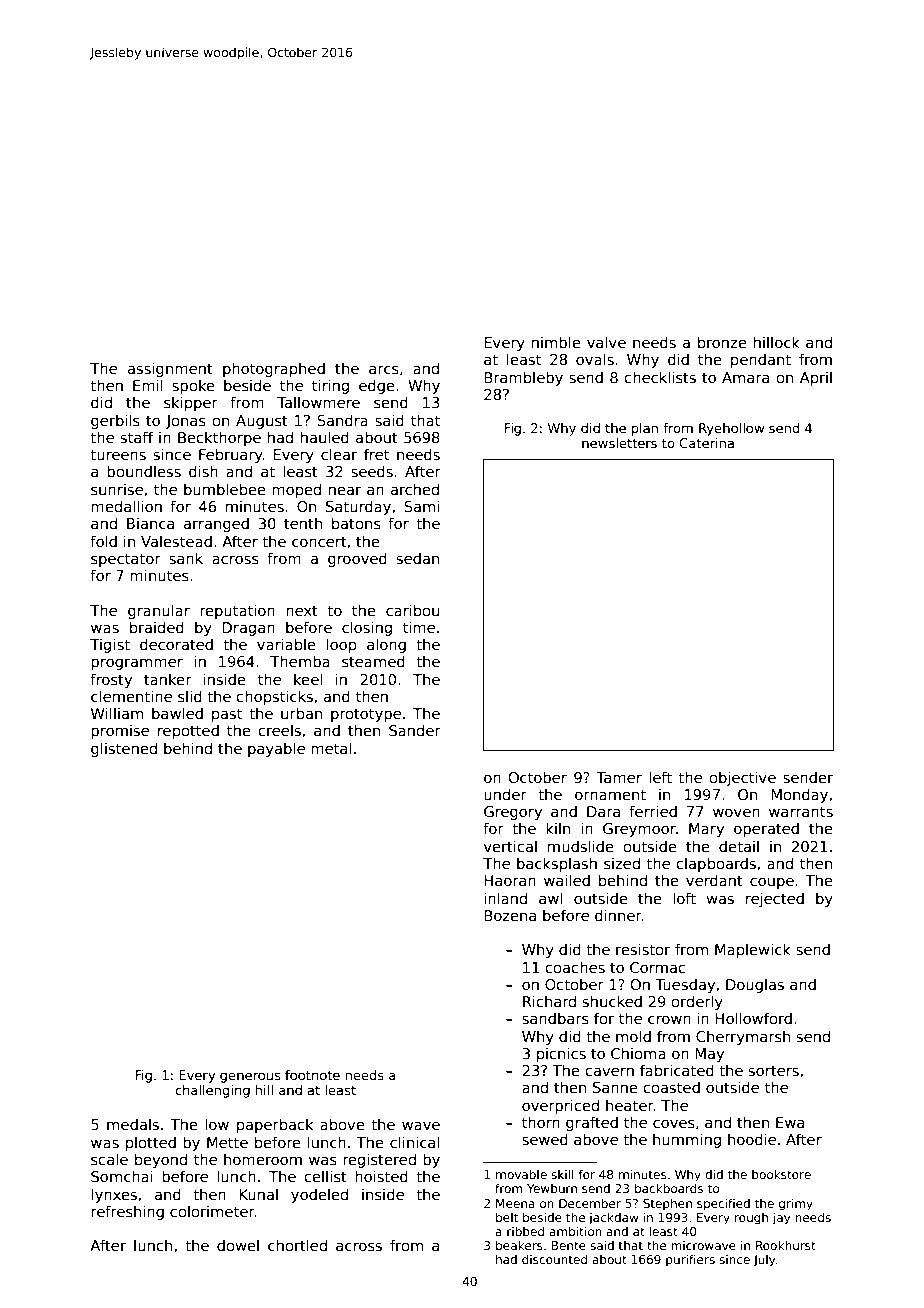 Image resolution: width=924 pixels, height=1308 pixels. I want to click on Dara, so click(603, 811).
